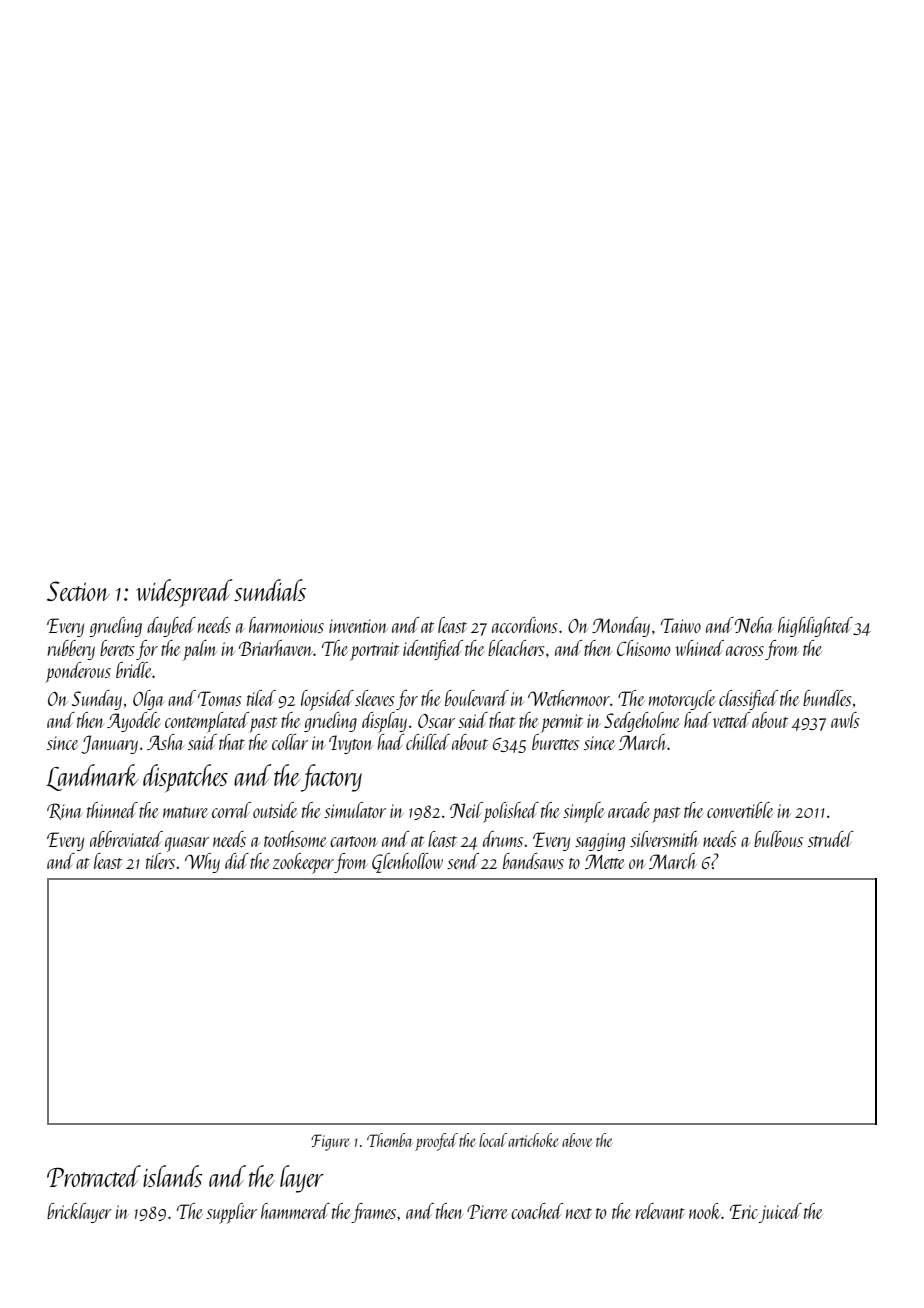 The height and width of the document is (1308, 924). Describe the element at coordinates (525, 625) in the document. I see `accordions` at that location.
